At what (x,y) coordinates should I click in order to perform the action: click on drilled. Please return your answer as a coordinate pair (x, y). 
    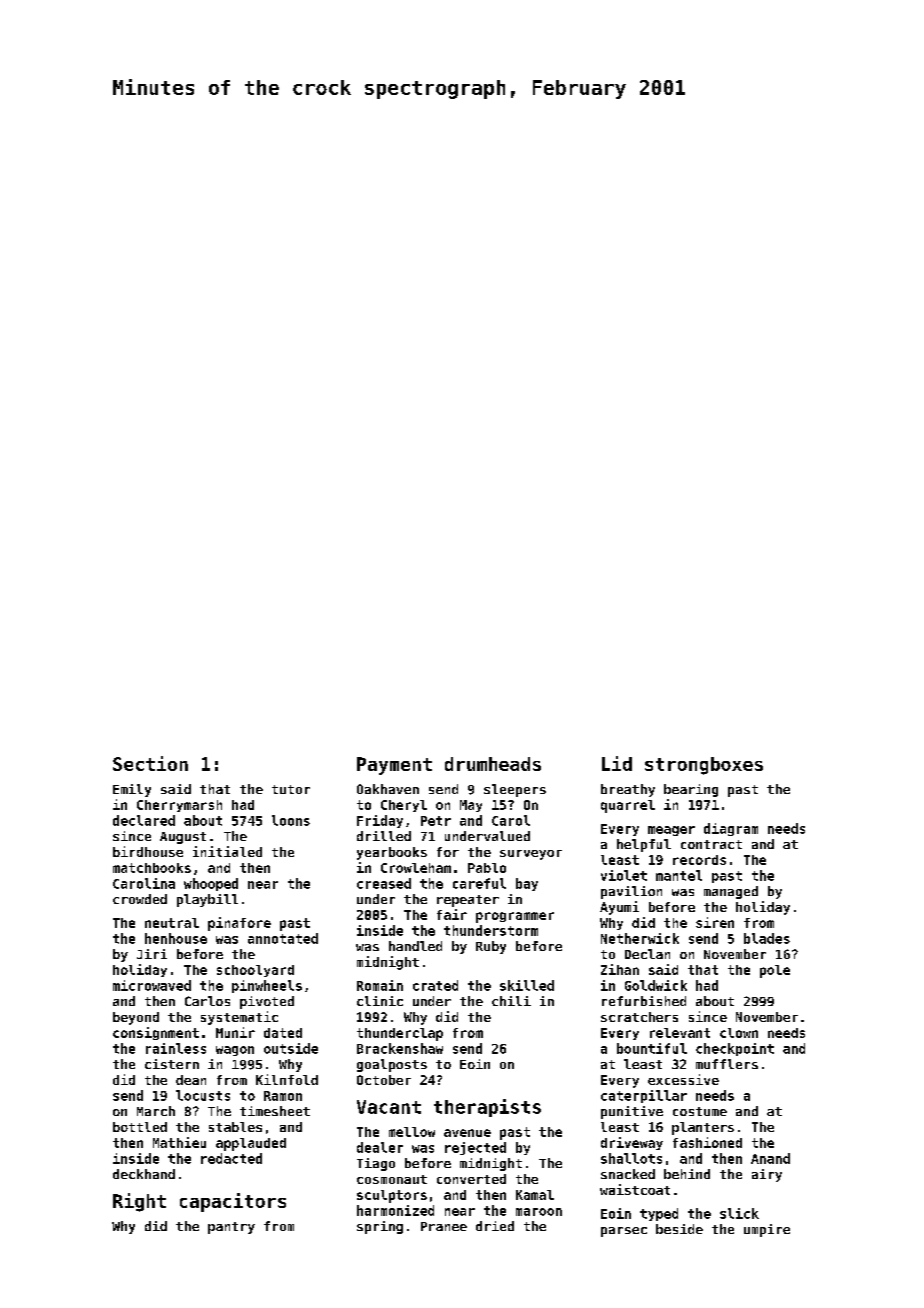
    Looking at the image, I should click on (384, 836).
